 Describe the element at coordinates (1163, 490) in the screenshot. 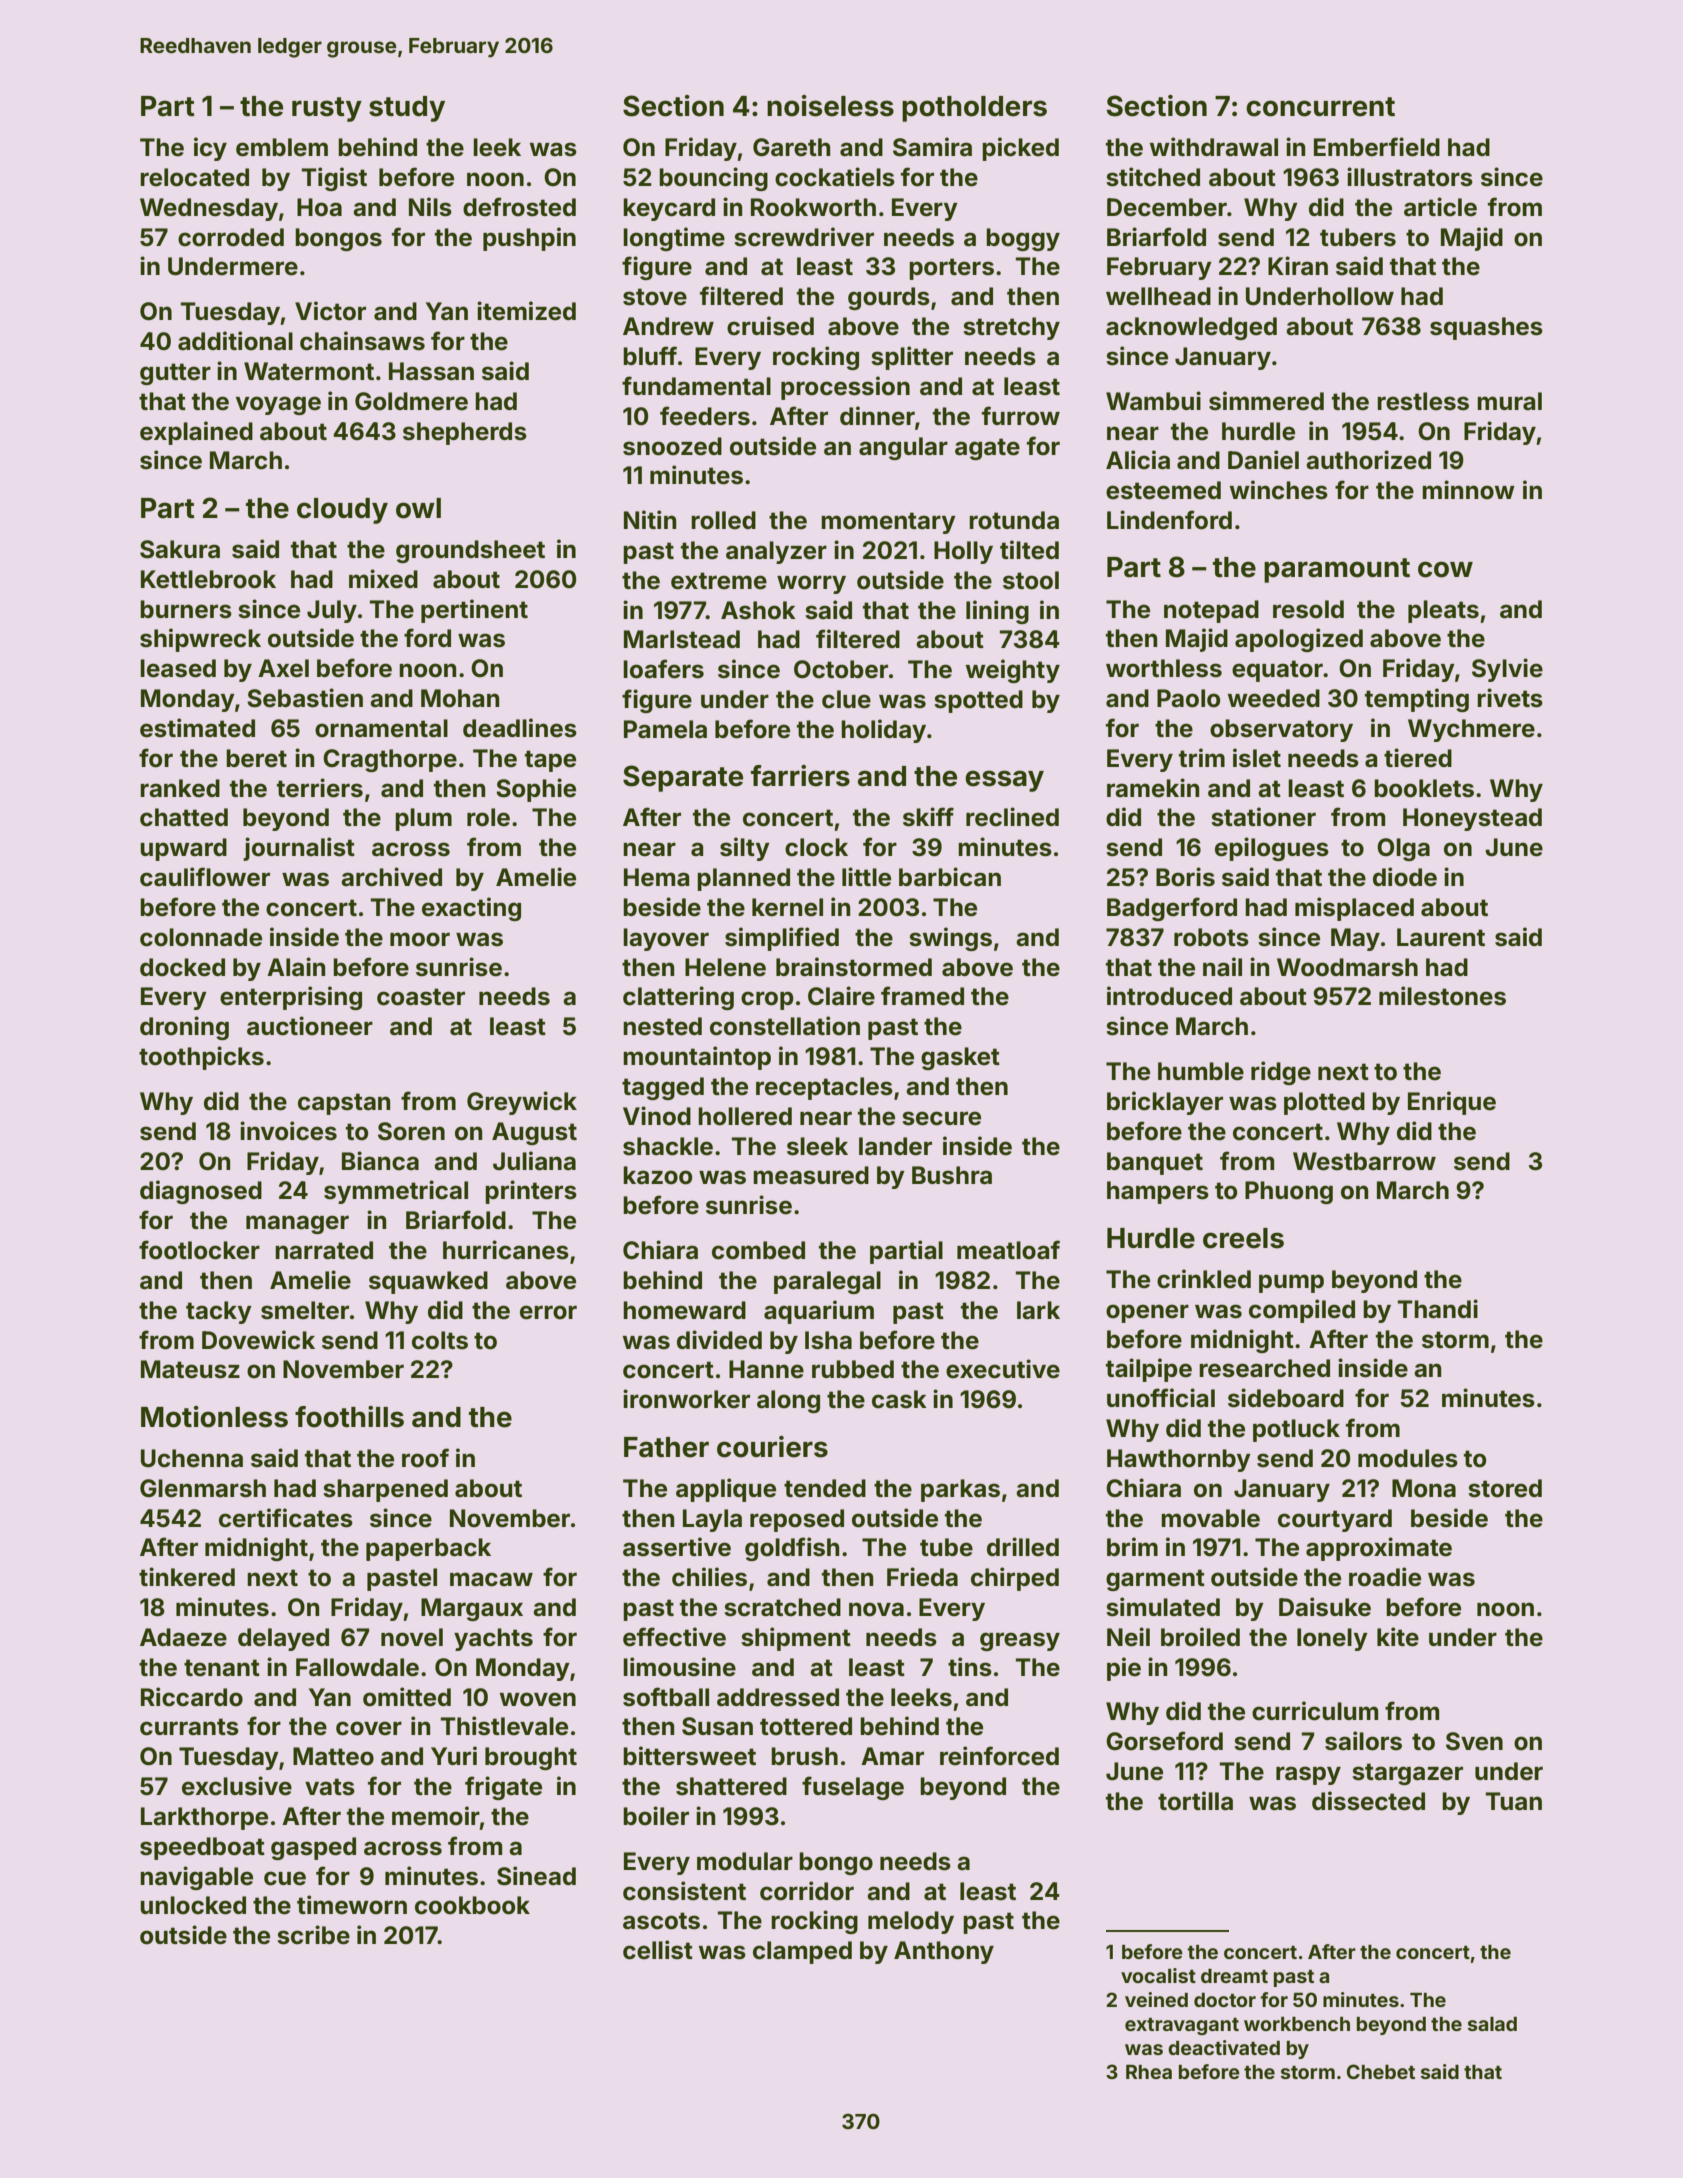

I see `esteemed` at that location.
